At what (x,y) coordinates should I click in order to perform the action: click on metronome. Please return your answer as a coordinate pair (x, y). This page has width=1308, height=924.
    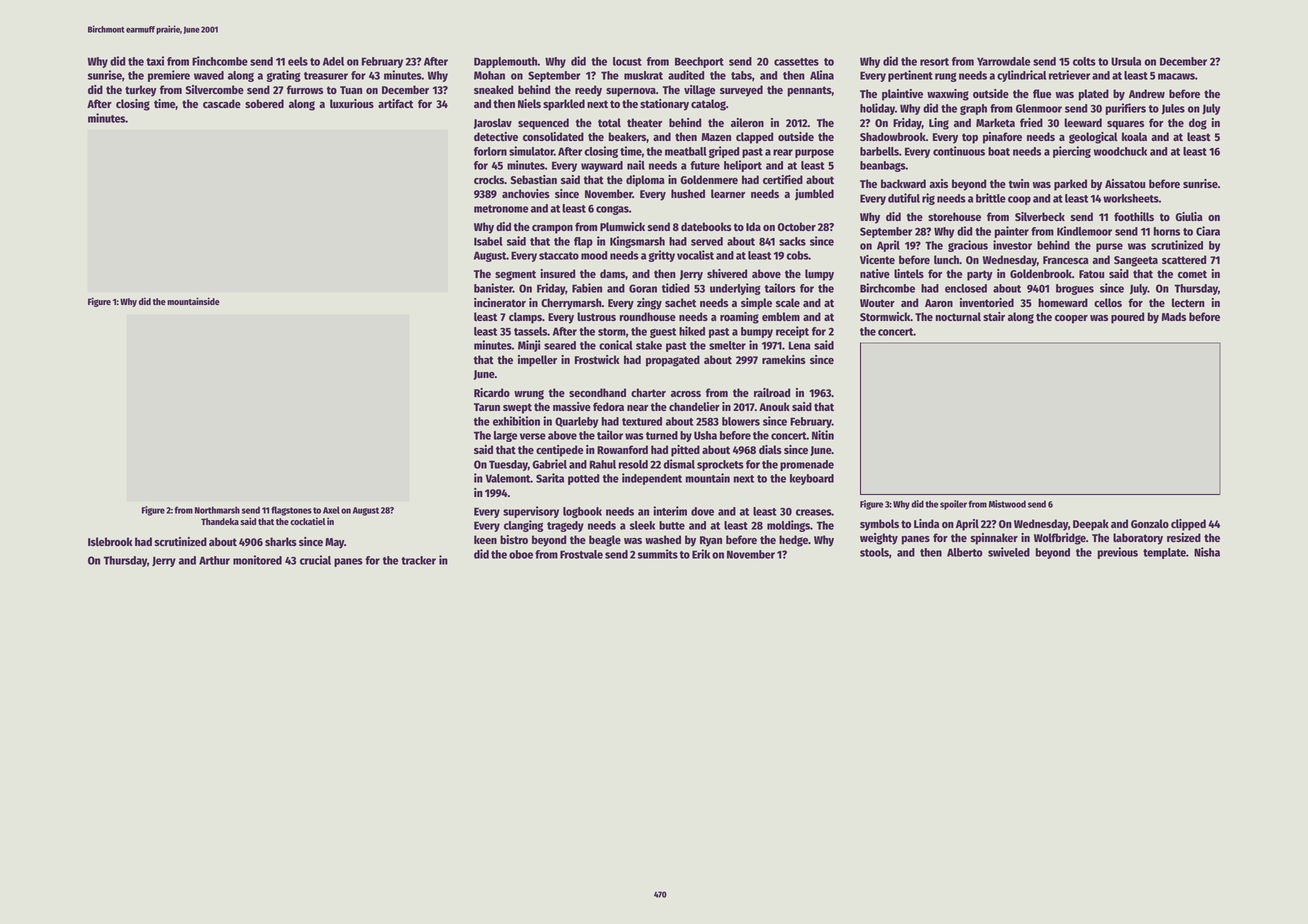
    Looking at the image, I should click on (501, 209).
